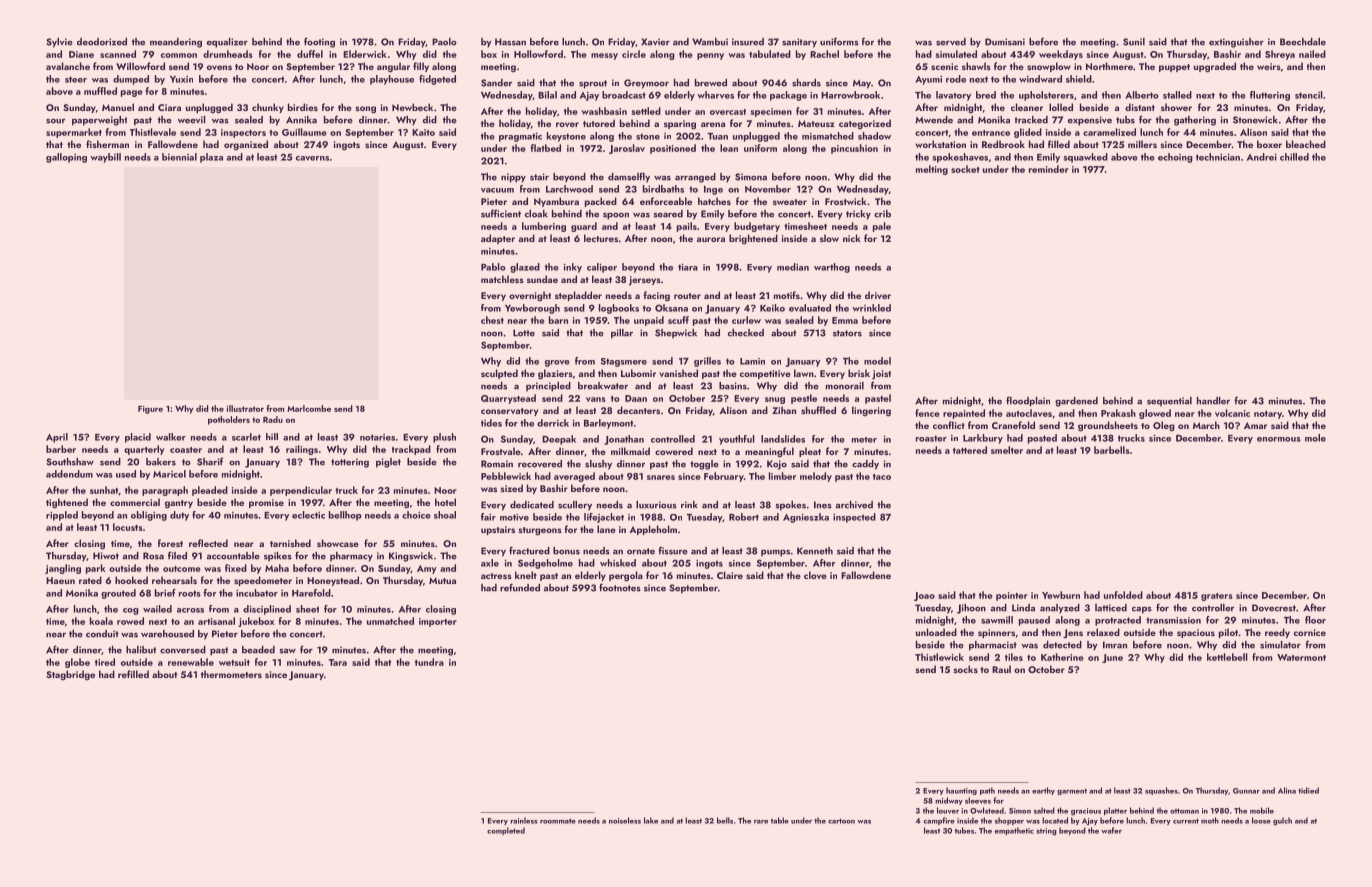  Describe the element at coordinates (965, 169) in the document. I see `socket` at that location.
